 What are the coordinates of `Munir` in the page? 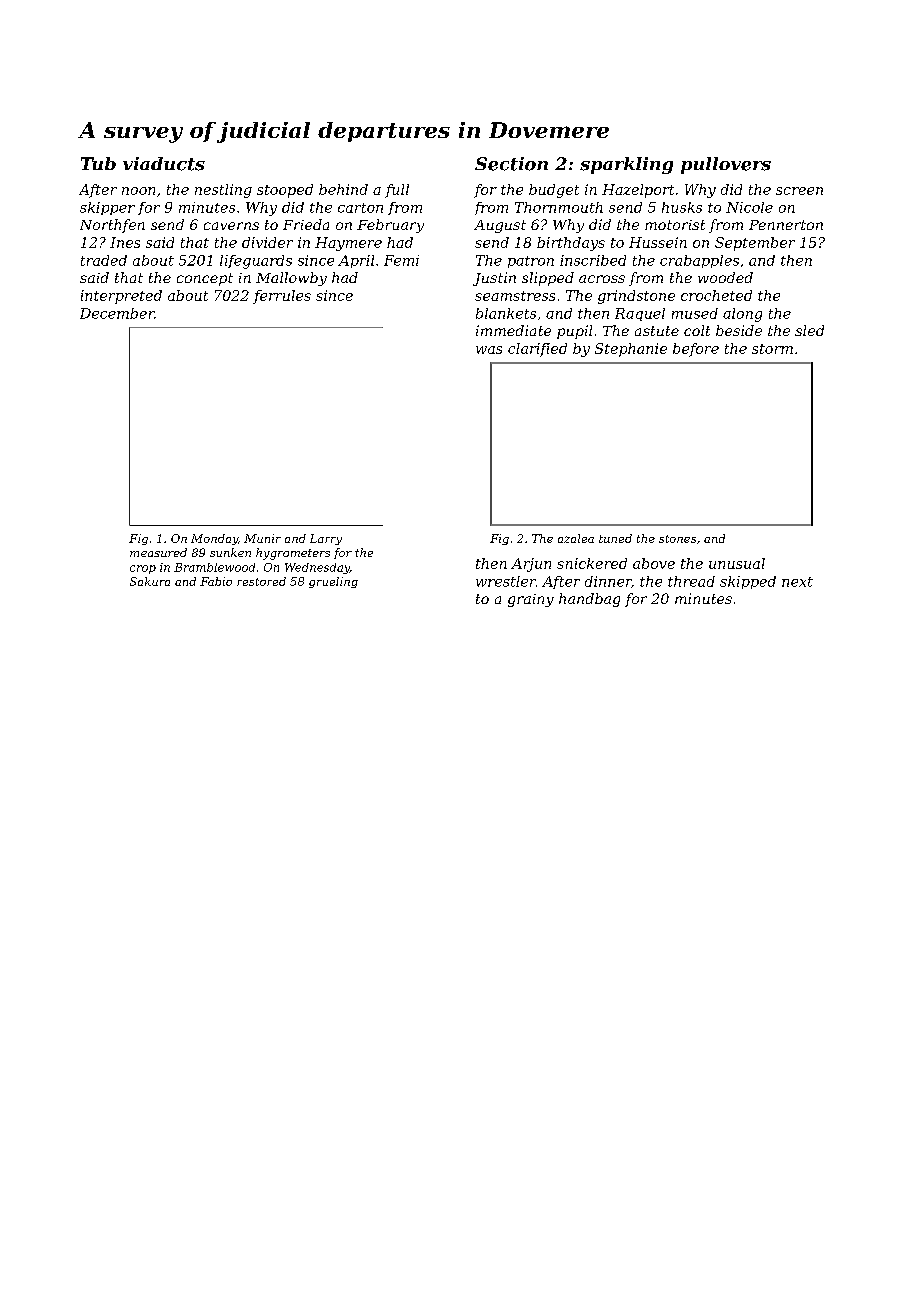 It's located at (262, 538).
